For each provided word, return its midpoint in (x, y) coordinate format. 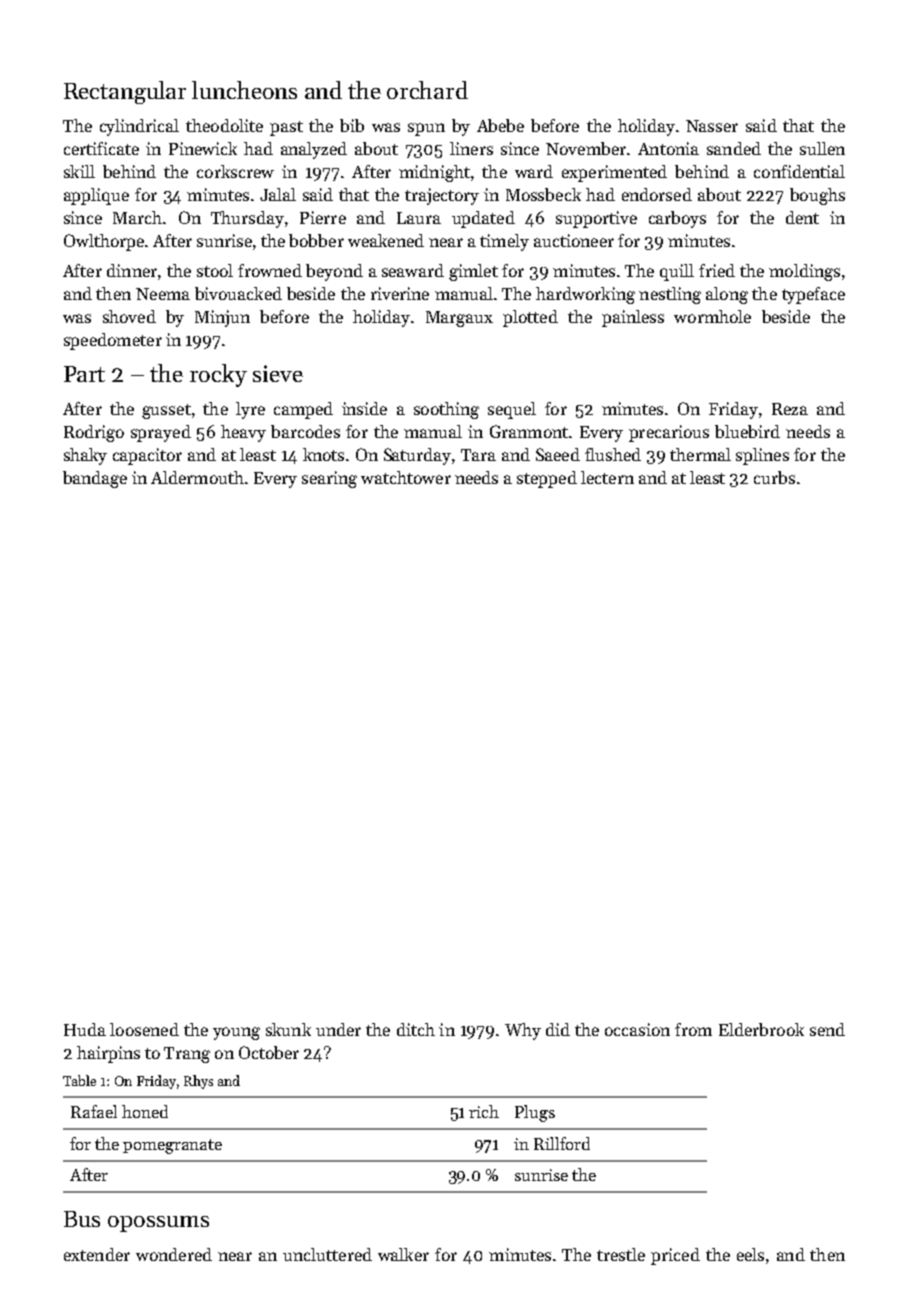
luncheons (244, 90)
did (558, 1029)
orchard (427, 90)
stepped (547, 479)
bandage (95, 479)
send (827, 1029)
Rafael (94, 1111)
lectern (607, 477)
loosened (144, 1029)
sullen (822, 148)
